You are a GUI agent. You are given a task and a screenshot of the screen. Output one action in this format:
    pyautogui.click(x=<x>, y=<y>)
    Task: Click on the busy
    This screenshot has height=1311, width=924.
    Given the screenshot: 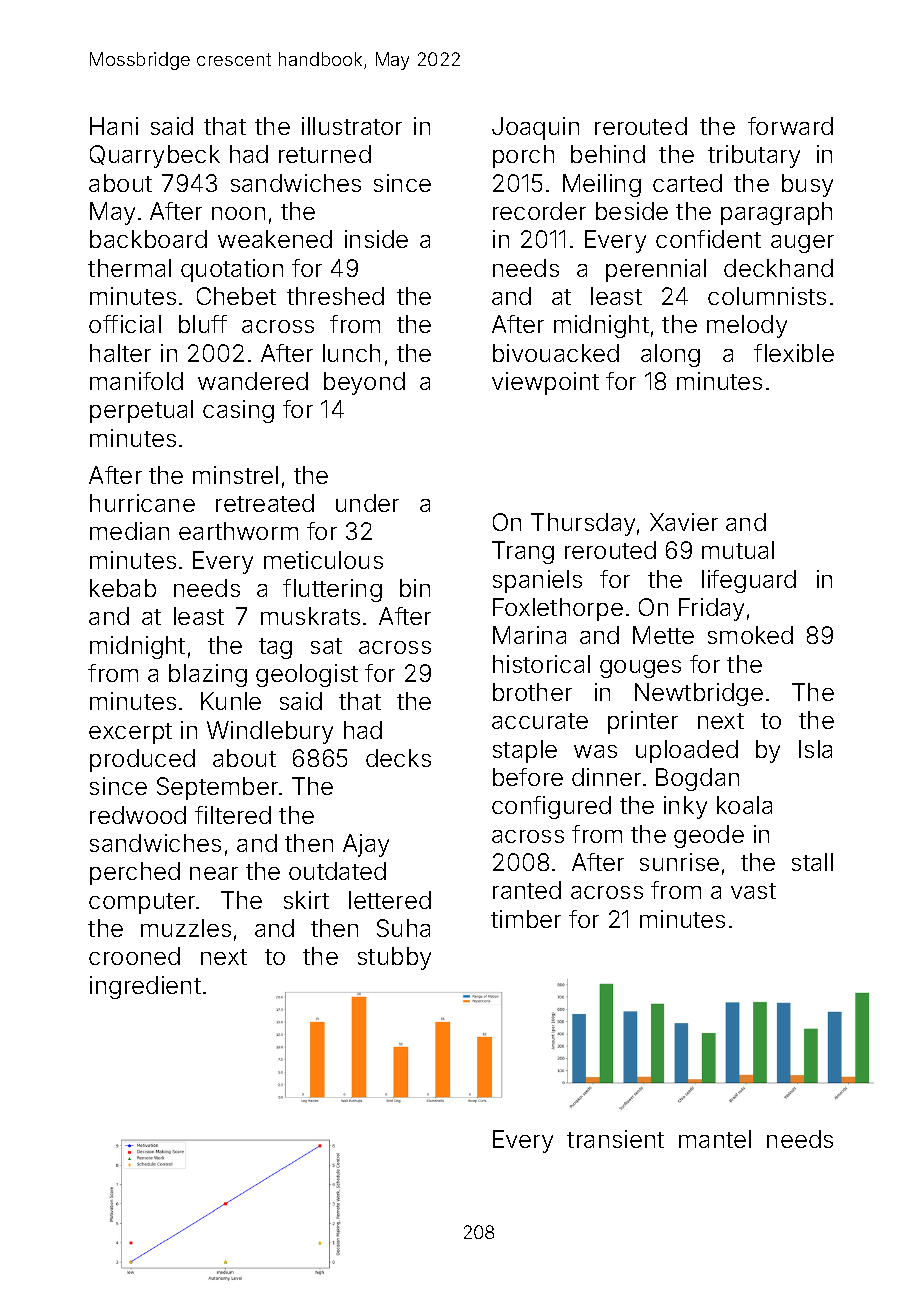 What is the action you would take?
    pyautogui.click(x=807, y=185)
